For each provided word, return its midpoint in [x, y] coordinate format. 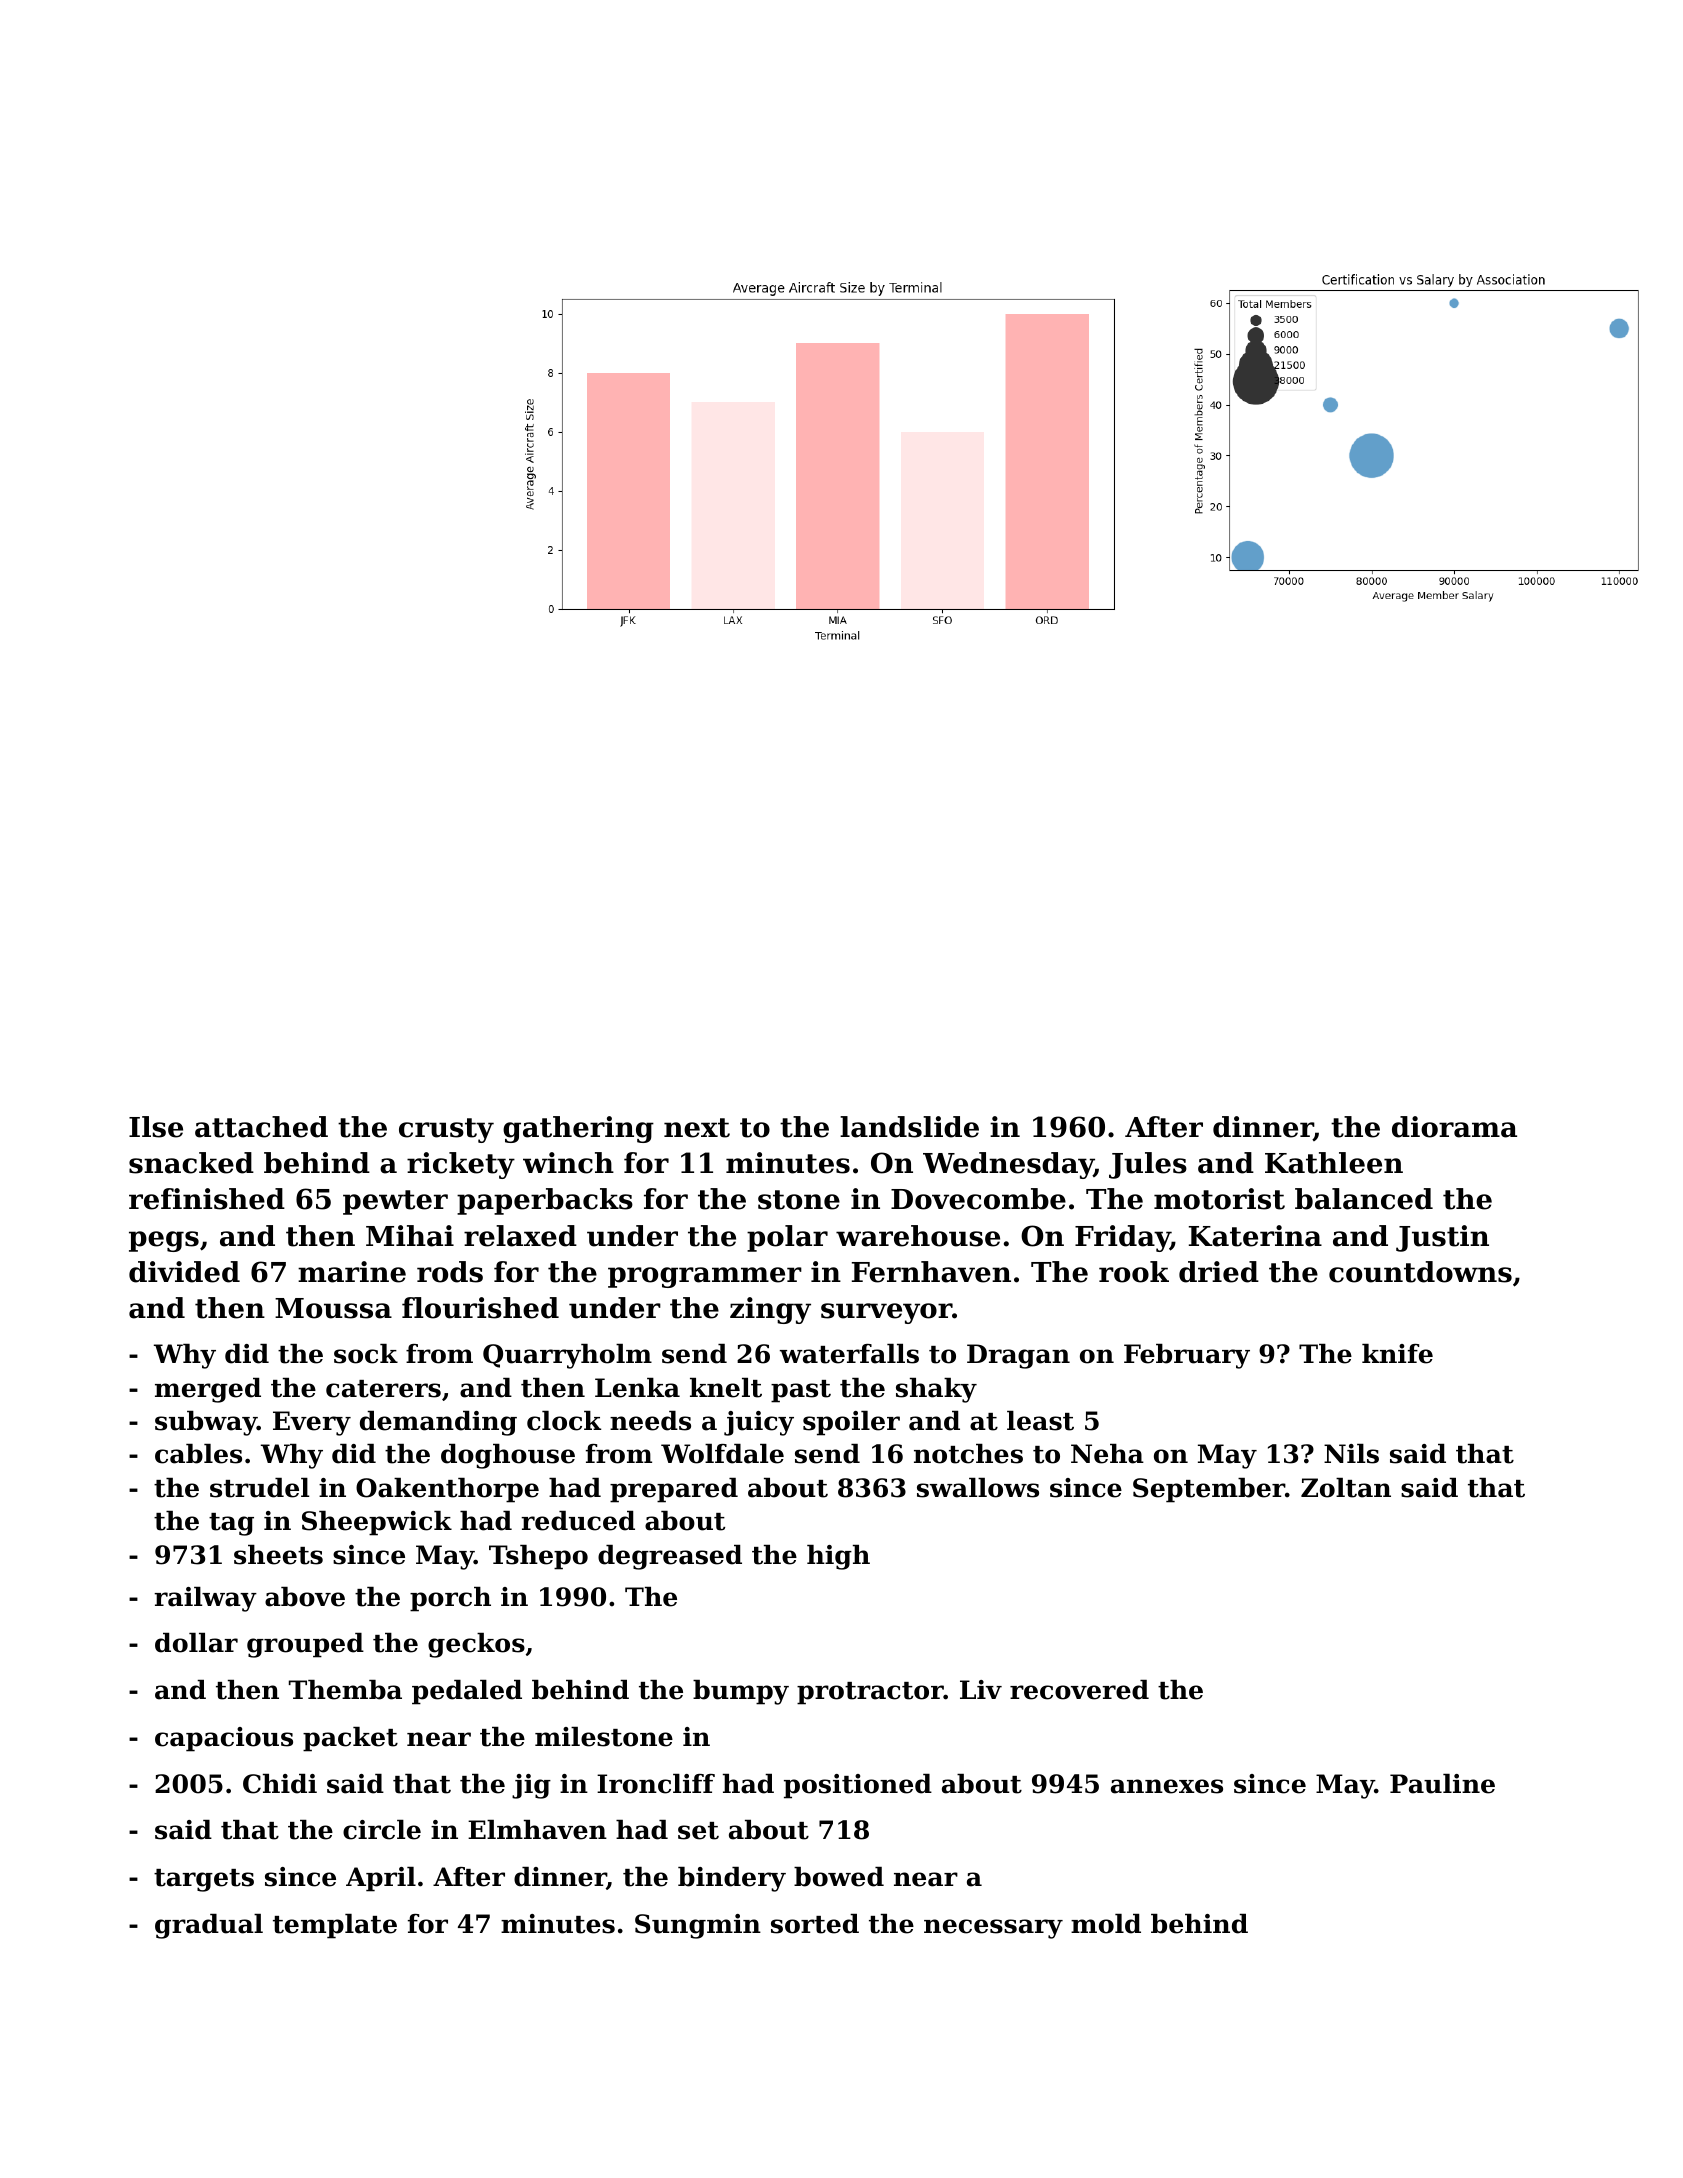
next [697, 1128]
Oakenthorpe [447, 1490]
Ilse [156, 1127]
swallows [978, 1488]
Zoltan [1346, 1488]
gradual [209, 1926]
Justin [1442, 1238]
